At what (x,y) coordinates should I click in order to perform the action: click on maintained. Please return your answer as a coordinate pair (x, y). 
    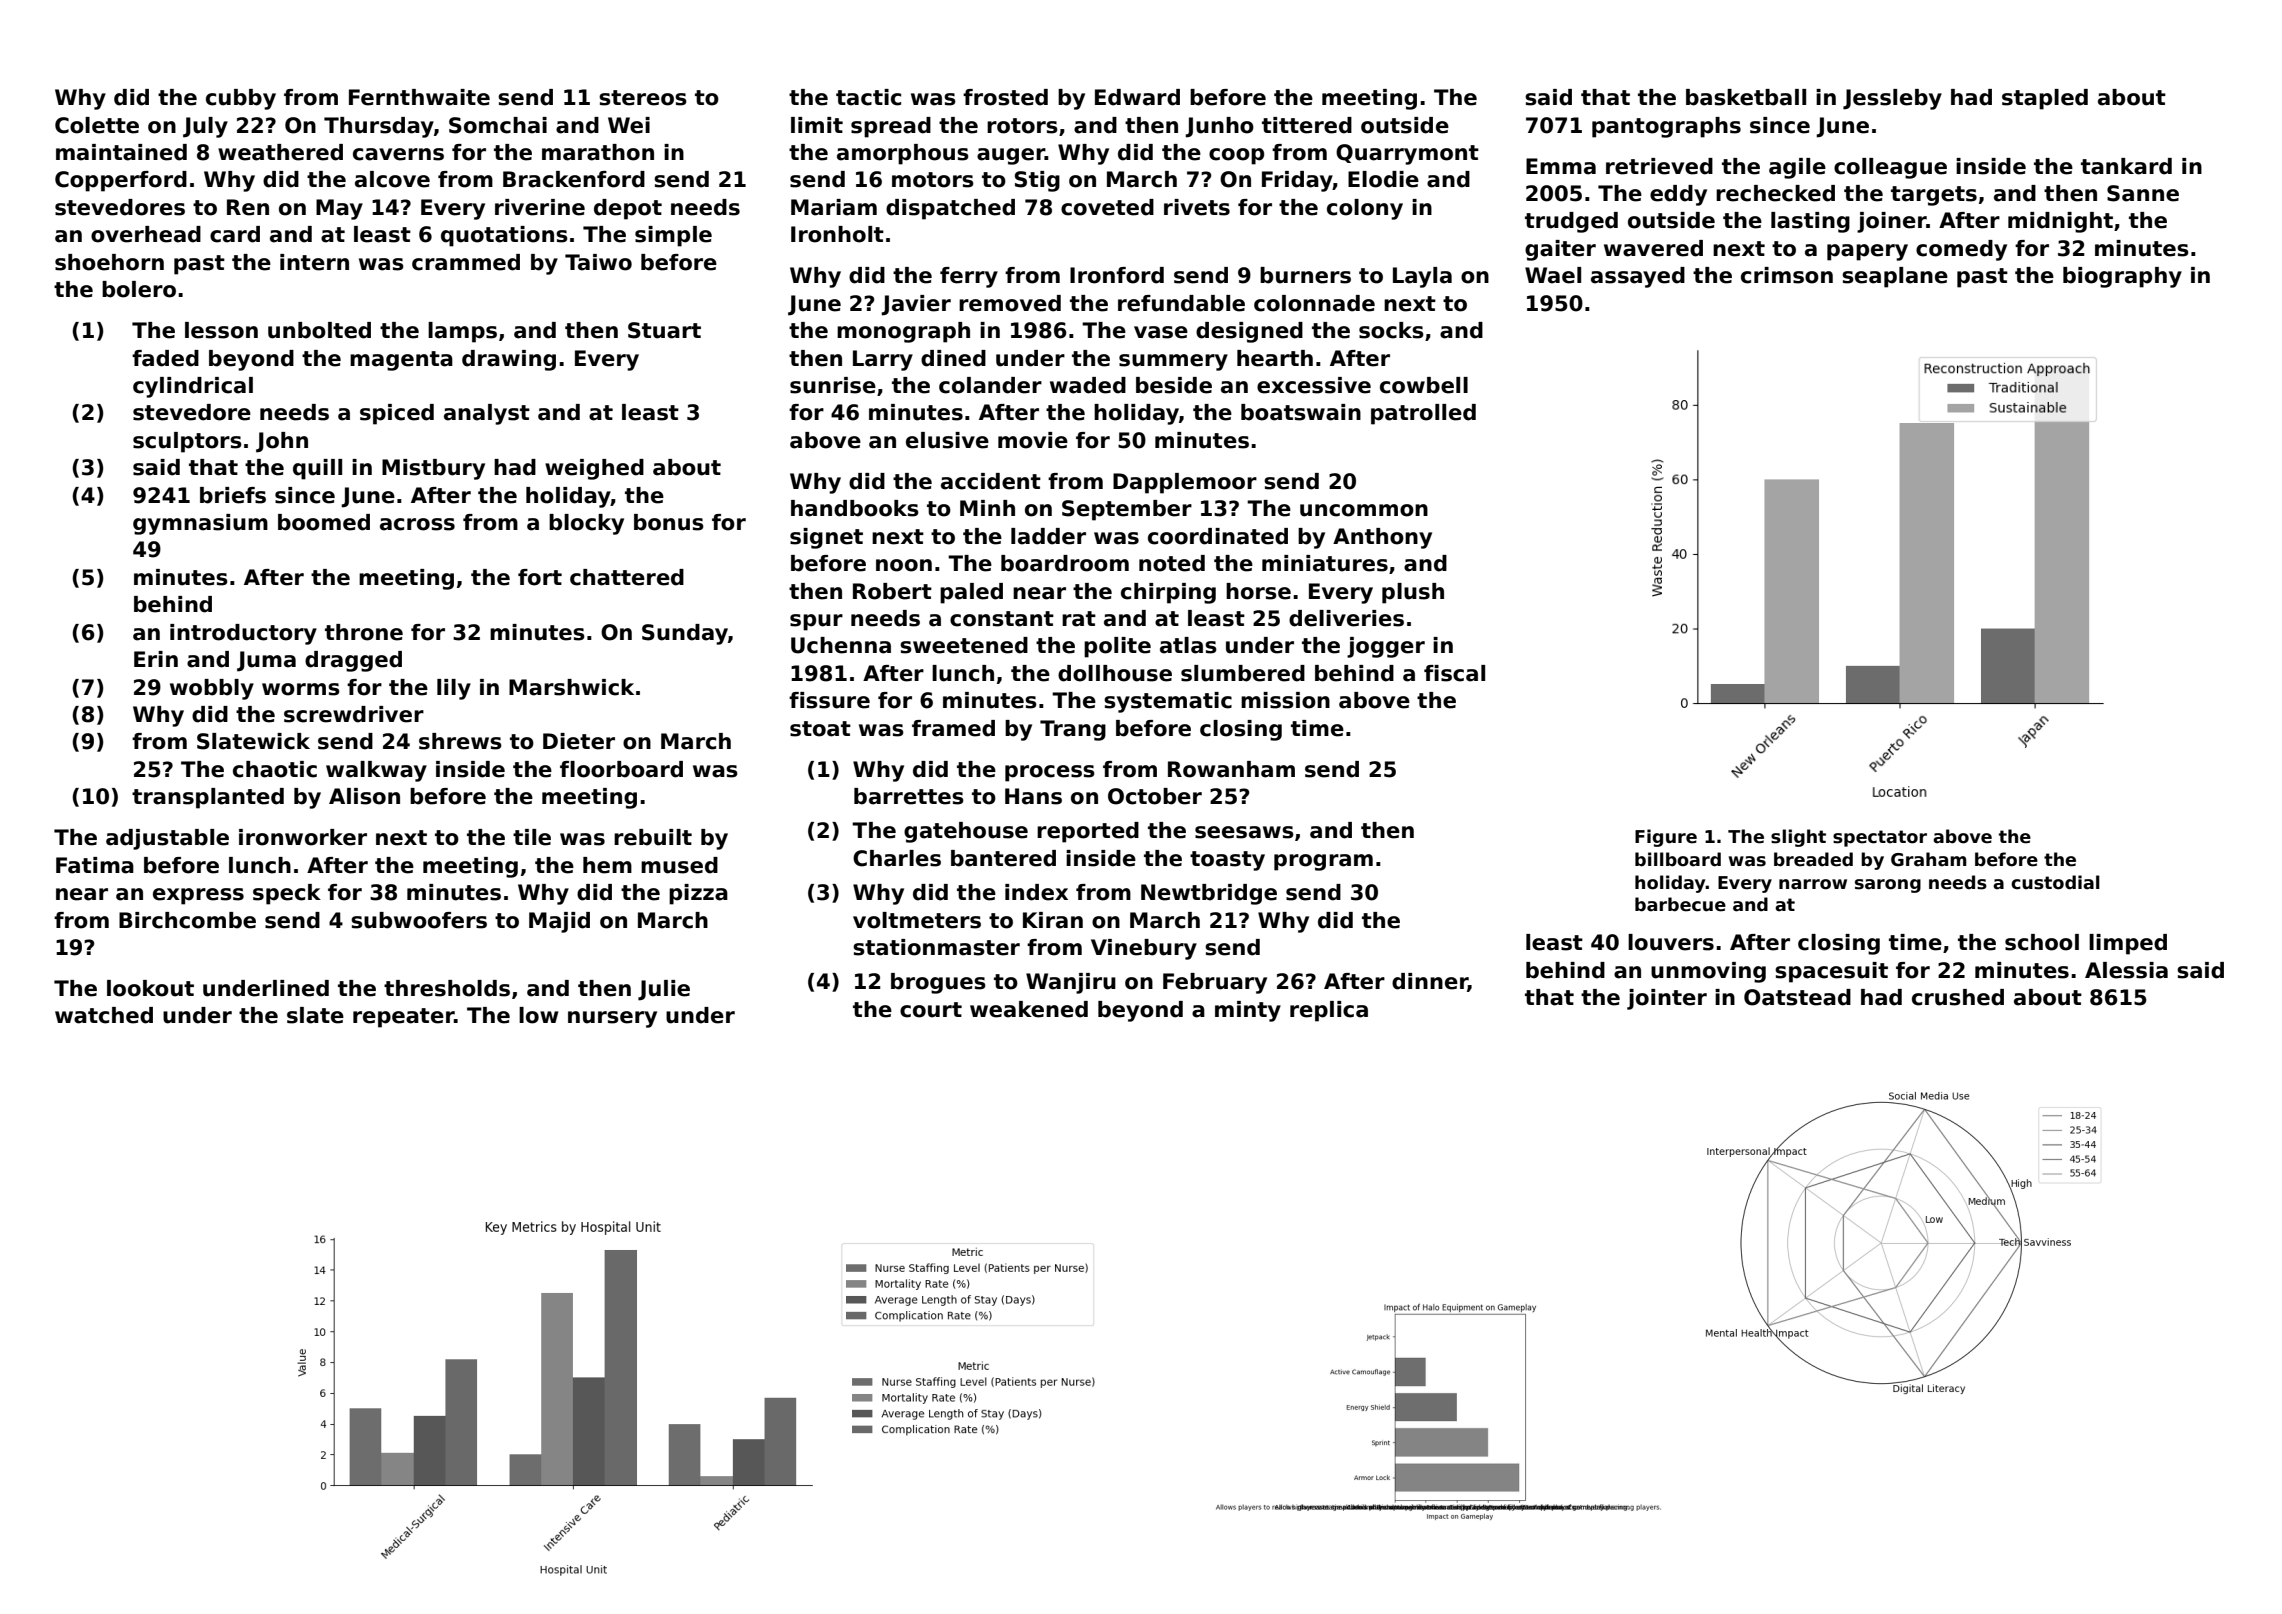
    Looking at the image, I should click on (121, 152).
